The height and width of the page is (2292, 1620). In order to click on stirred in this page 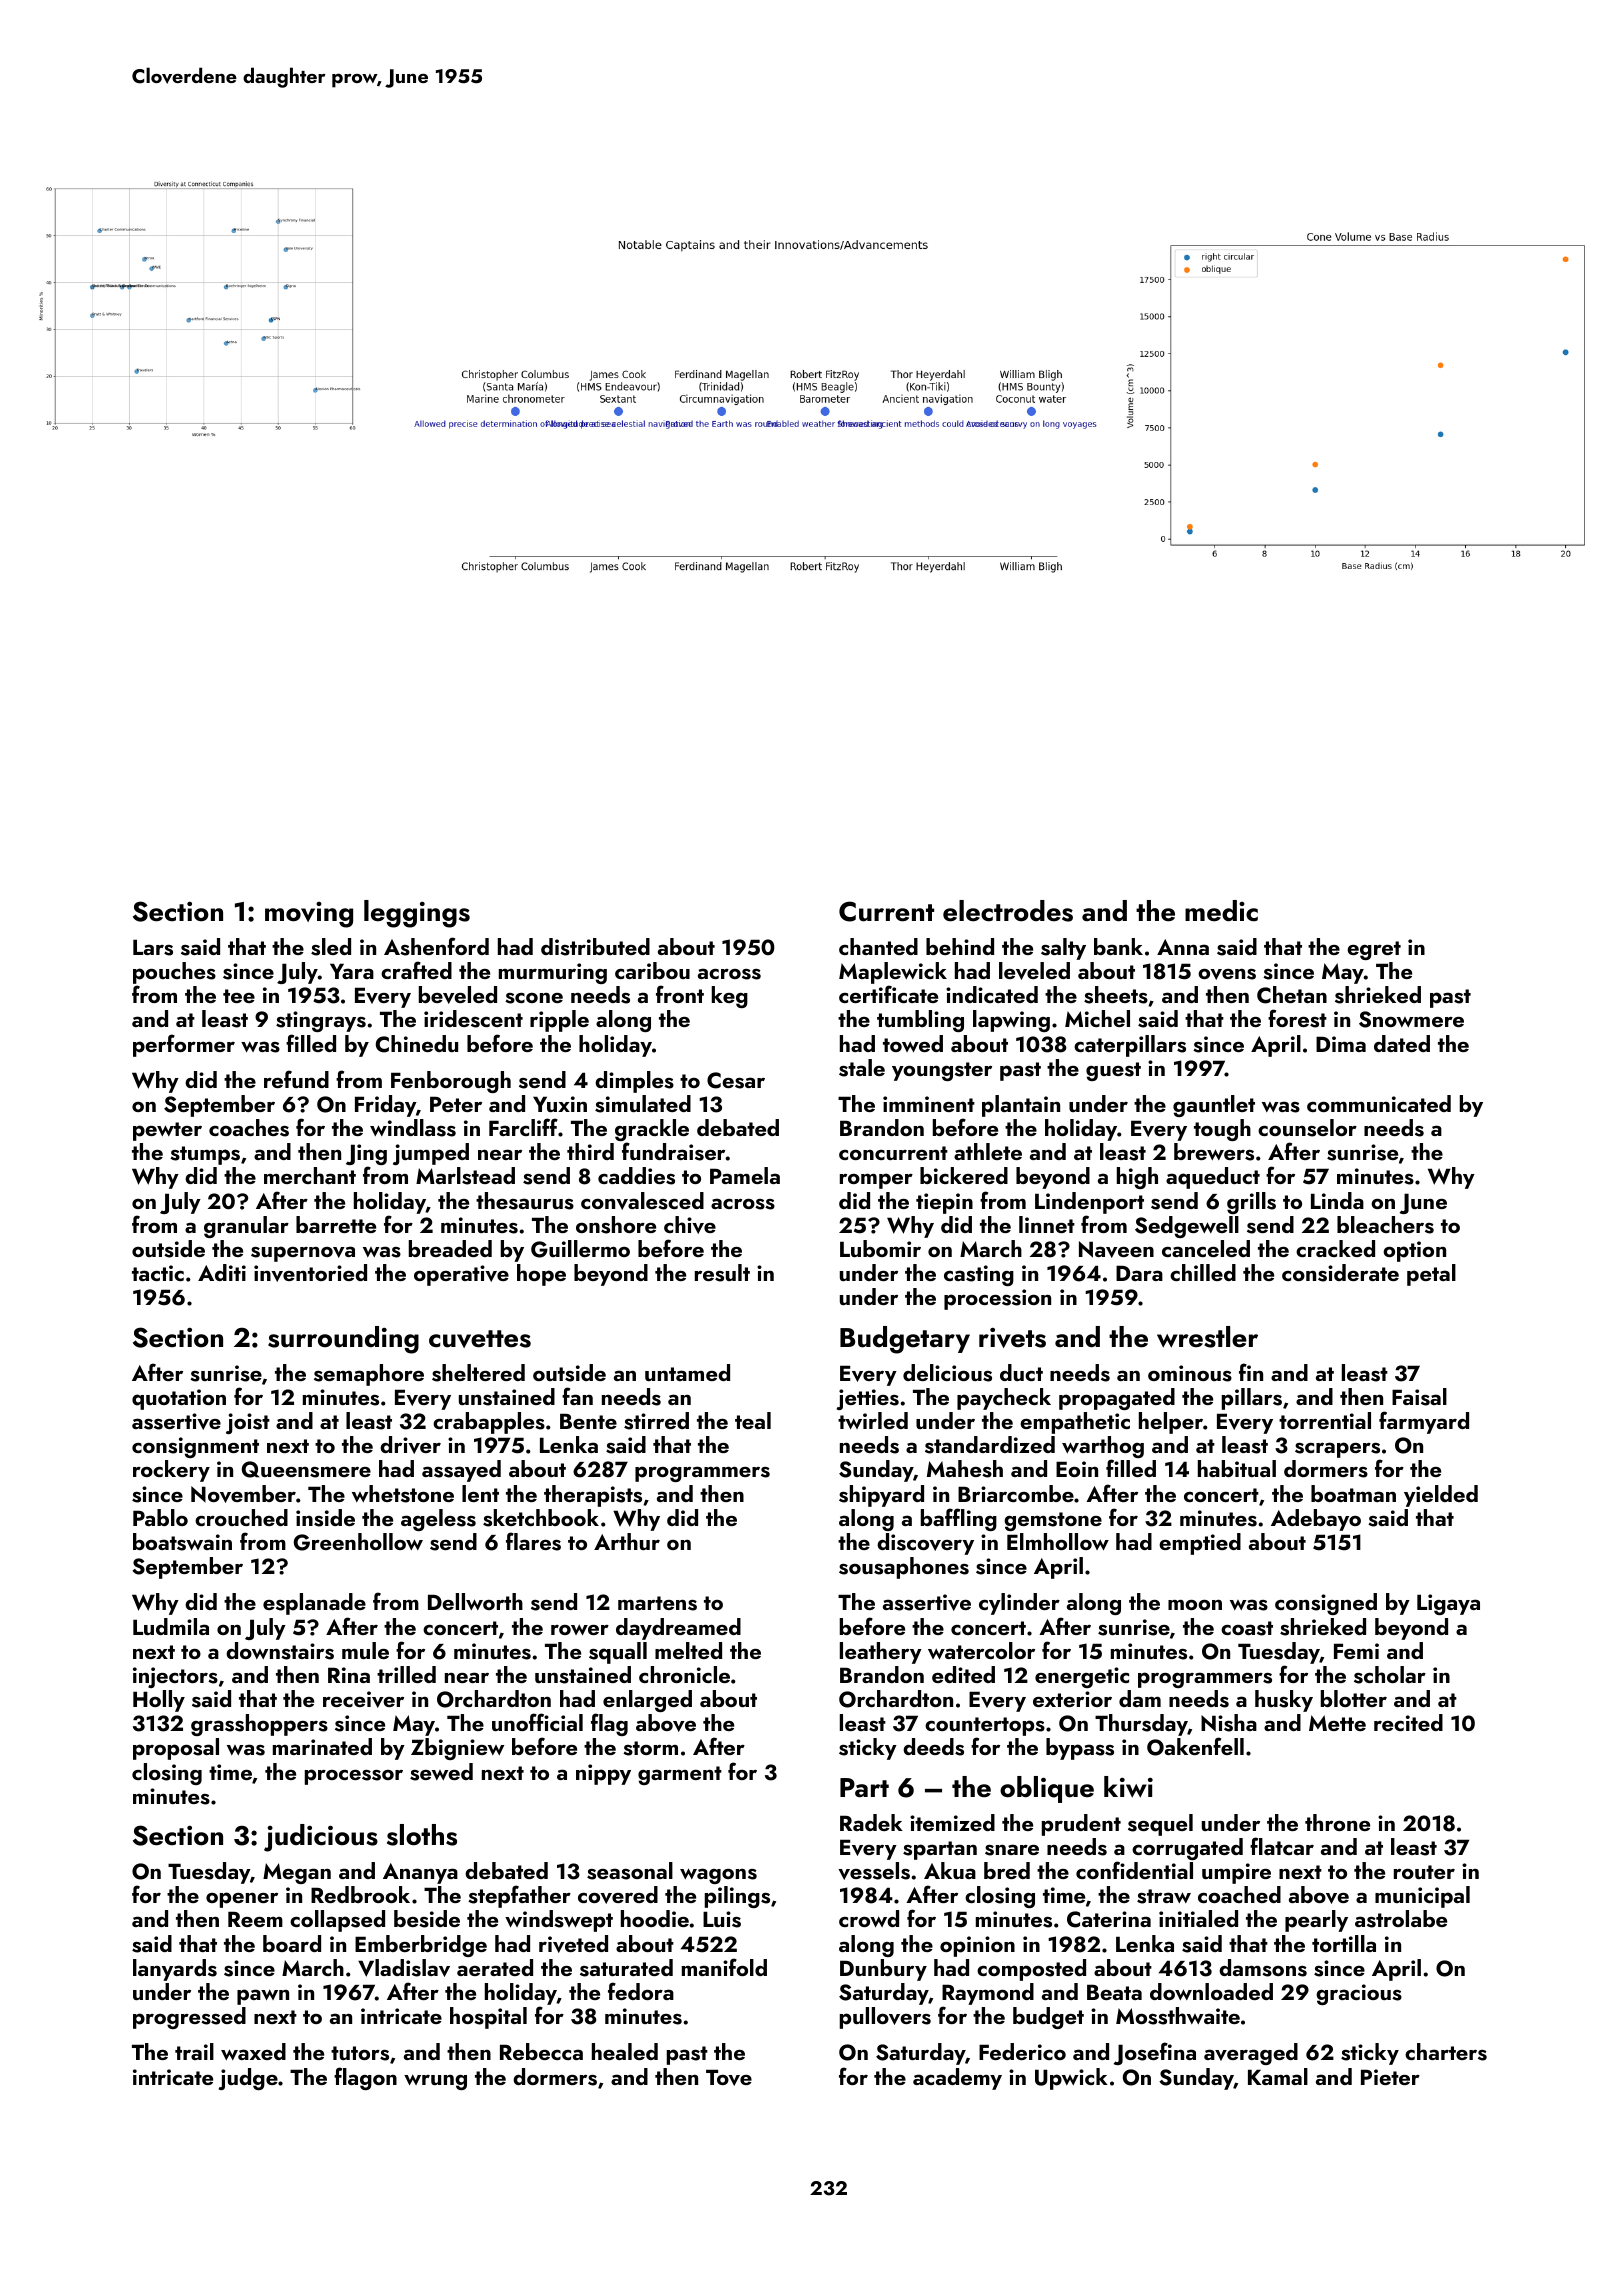, I will do `click(656, 1421)`.
